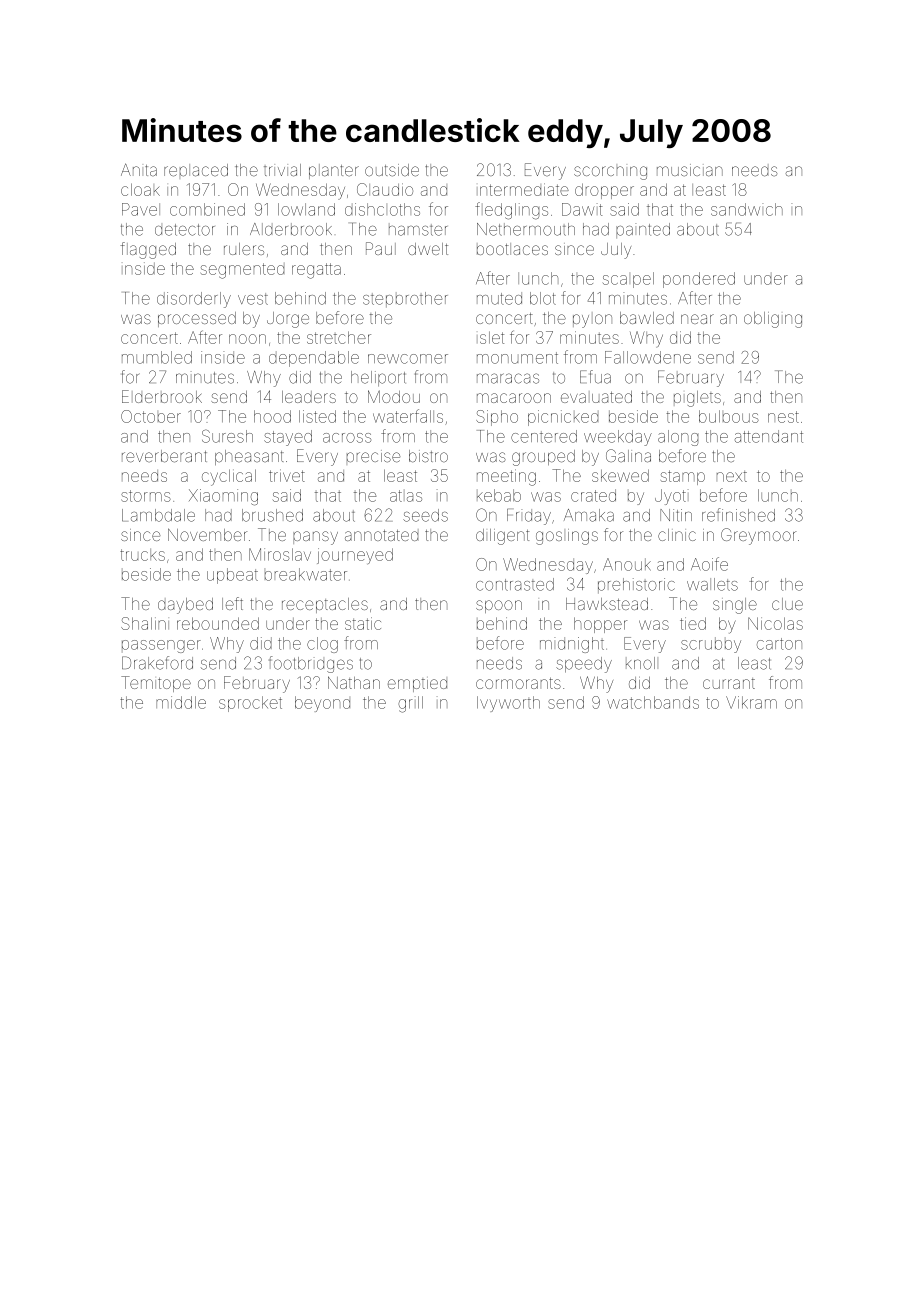 The height and width of the screenshot is (1314, 924). I want to click on musician, so click(690, 170).
